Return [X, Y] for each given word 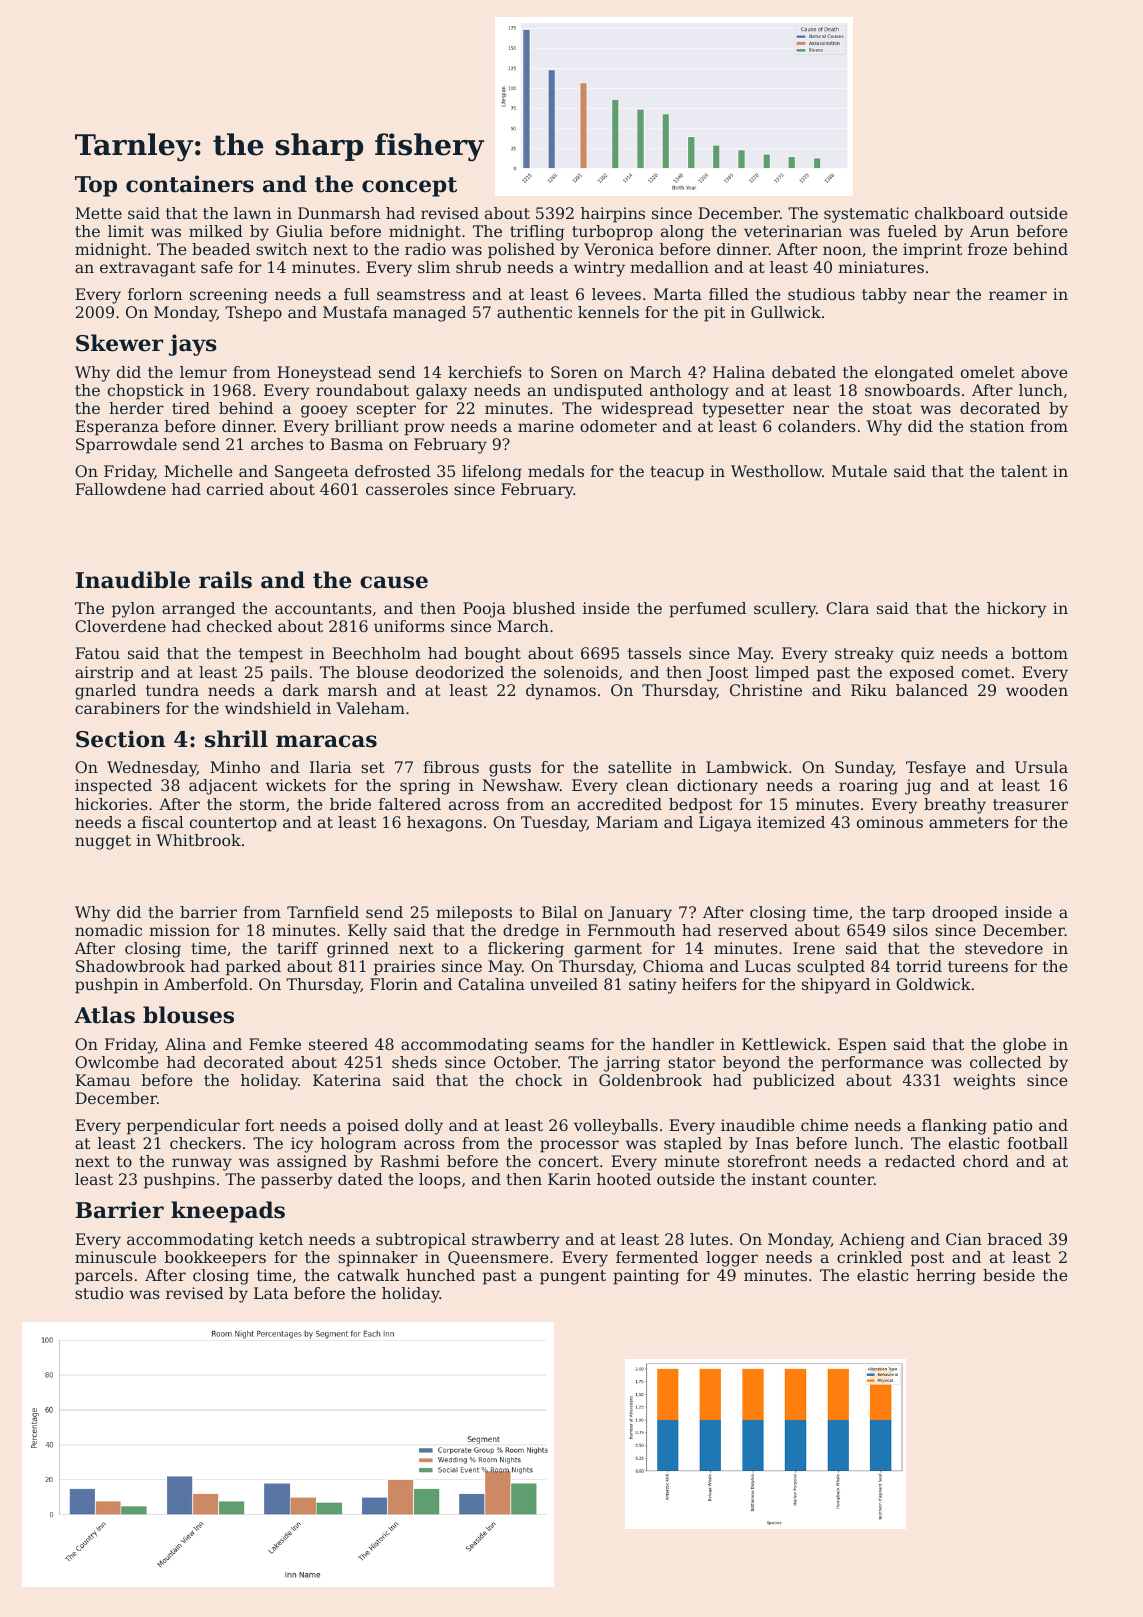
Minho [235, 767]
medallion [669, 267]
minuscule [115, 1257]
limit [126, 231]
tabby [884, 296]
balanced [932, 690]
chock [539, 1080]
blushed [544, 608]
